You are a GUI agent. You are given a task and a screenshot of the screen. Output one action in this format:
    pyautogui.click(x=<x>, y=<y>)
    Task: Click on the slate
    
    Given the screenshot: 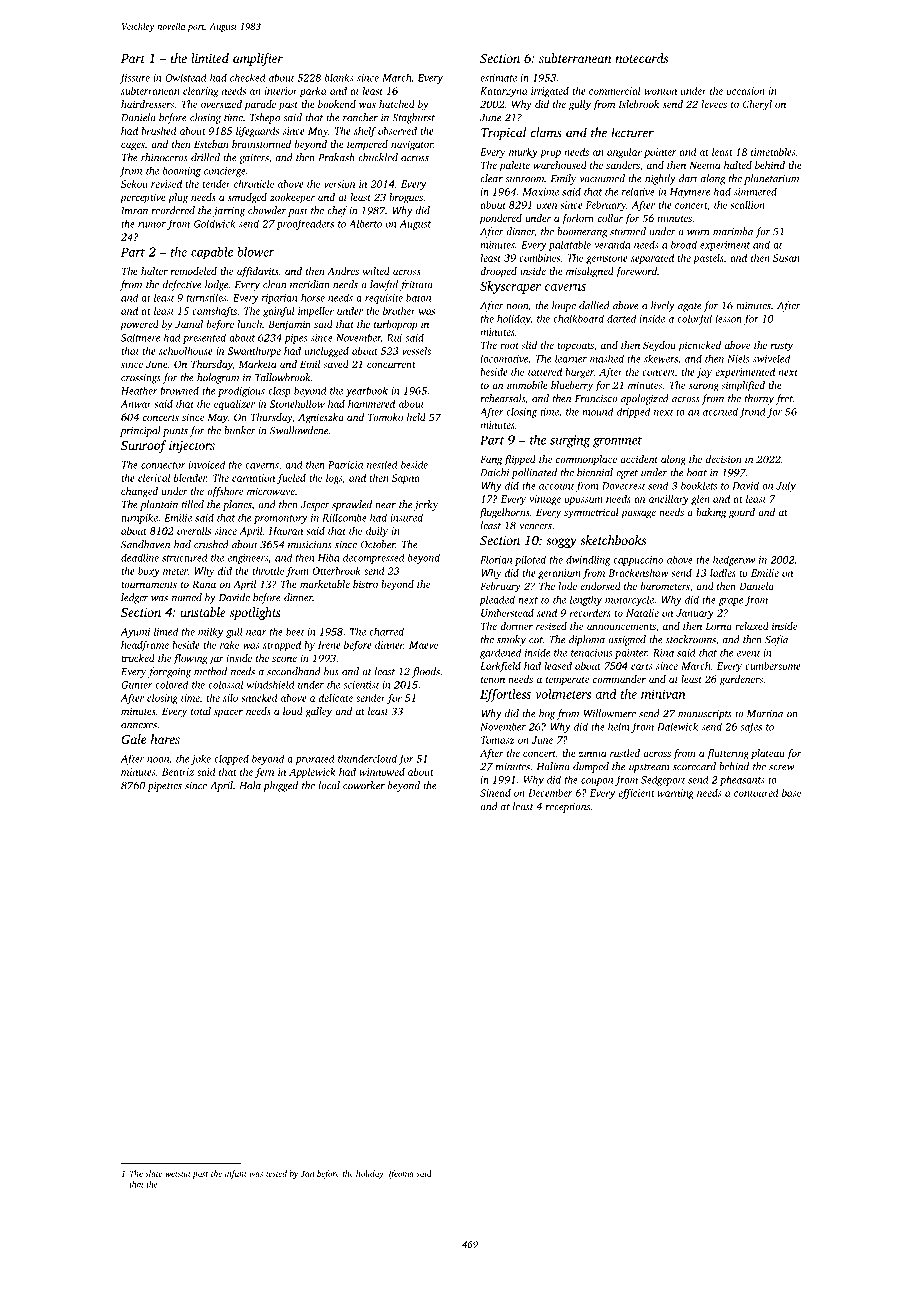 What is the action you would take?
    pyautogui.click(x=153, y=1173)
